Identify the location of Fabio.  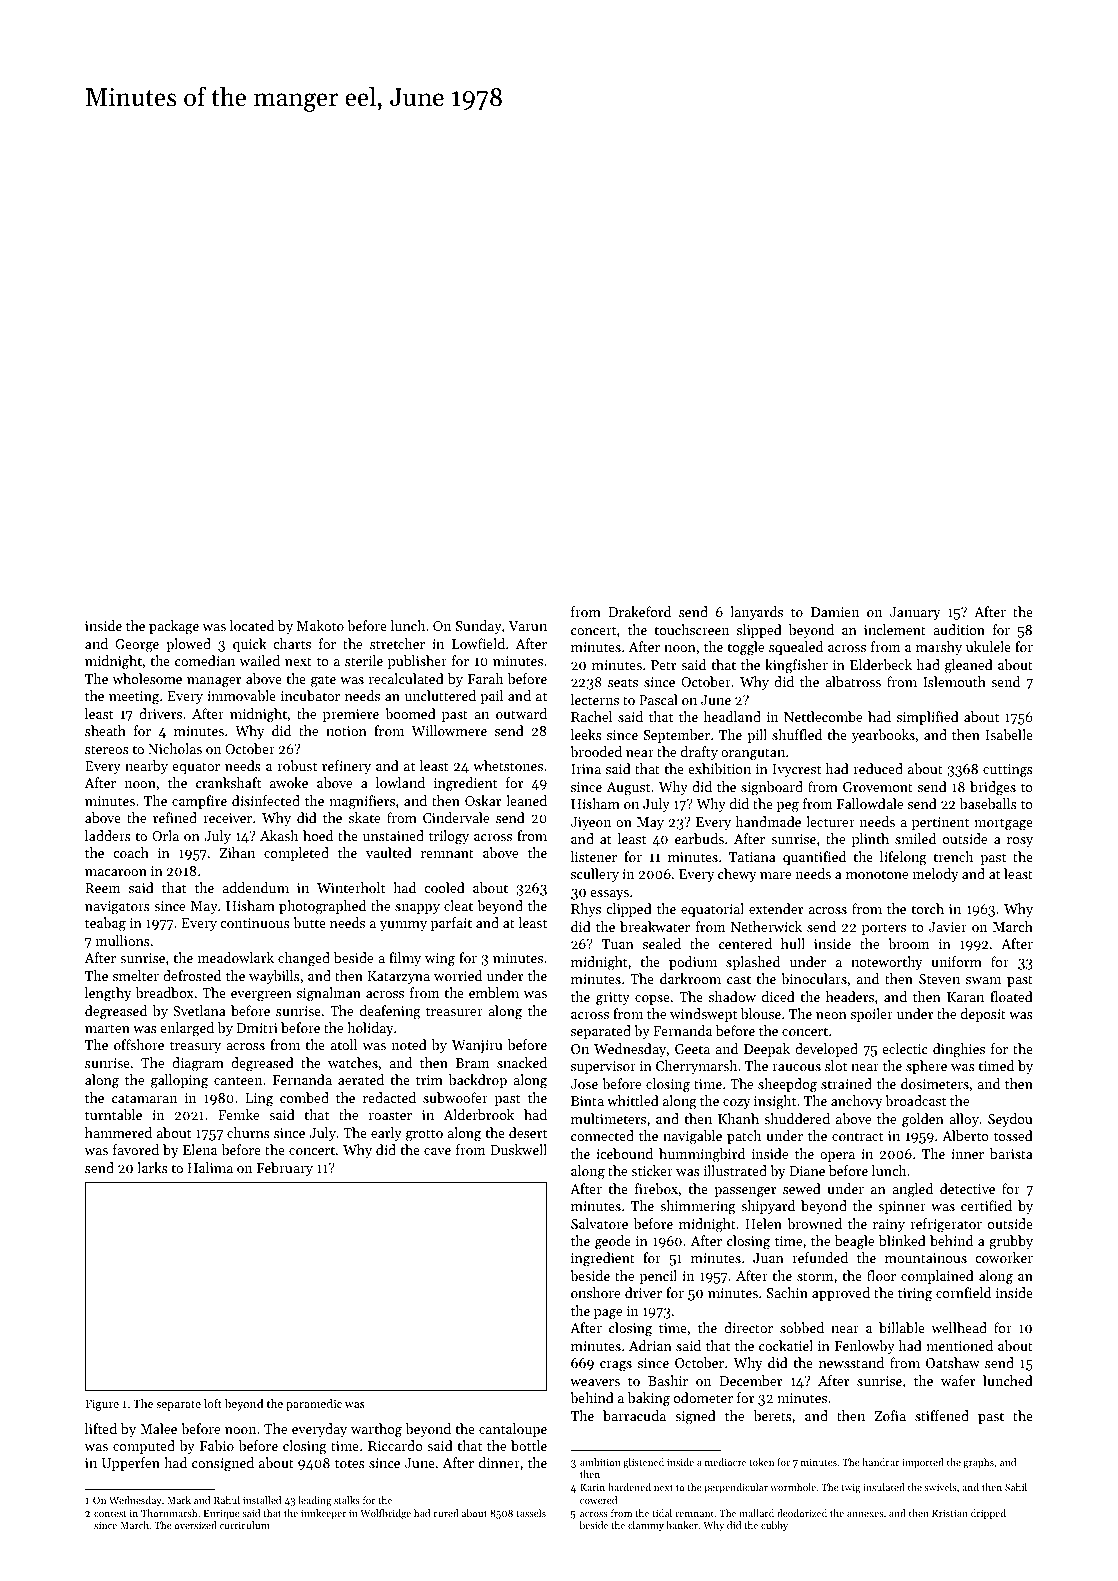
(217, 1445).
